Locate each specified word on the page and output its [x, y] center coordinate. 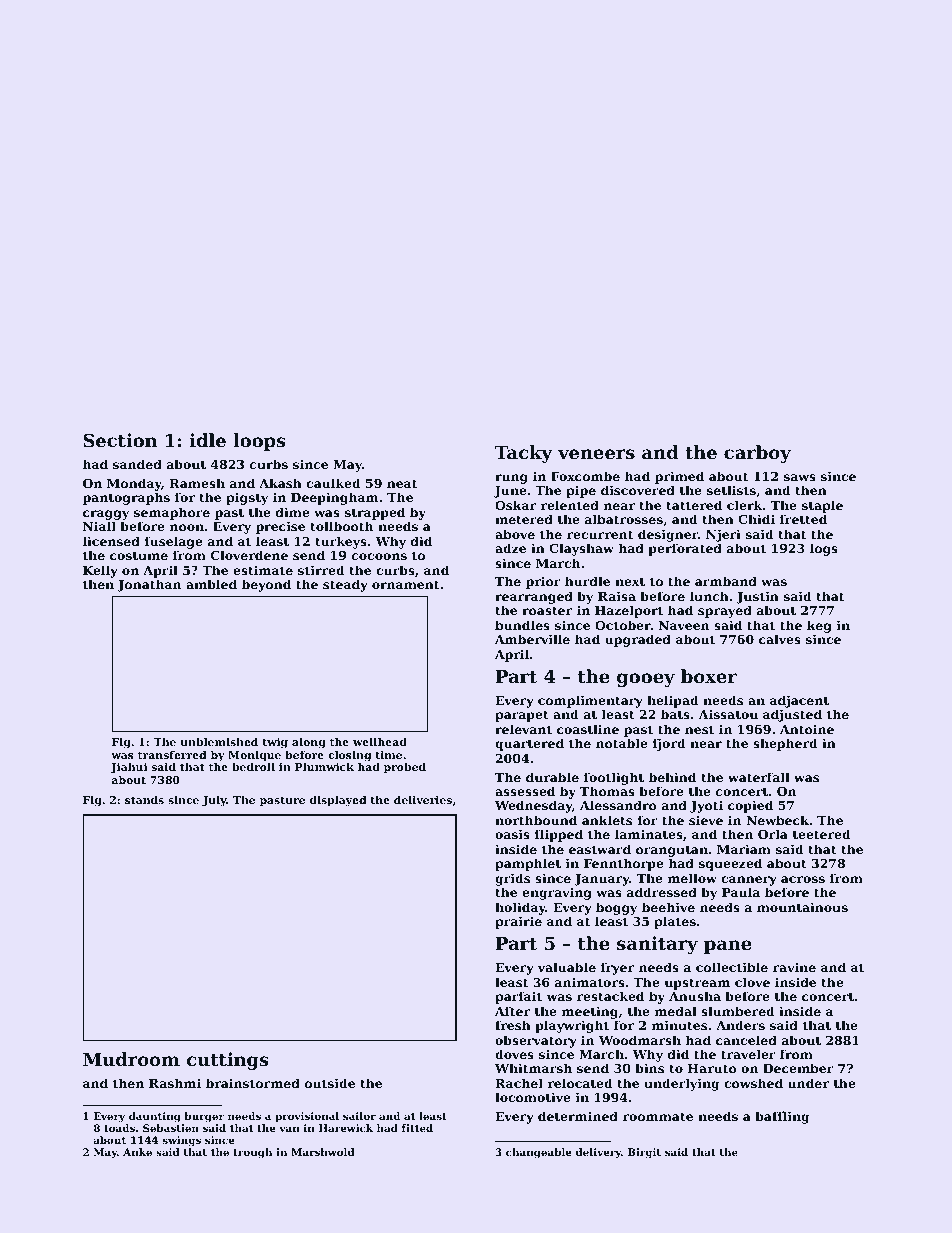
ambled [211, 584]
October [623, 625]
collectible [732, 967]
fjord [669, 744]
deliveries [423, 800]
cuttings [228, 1061]
